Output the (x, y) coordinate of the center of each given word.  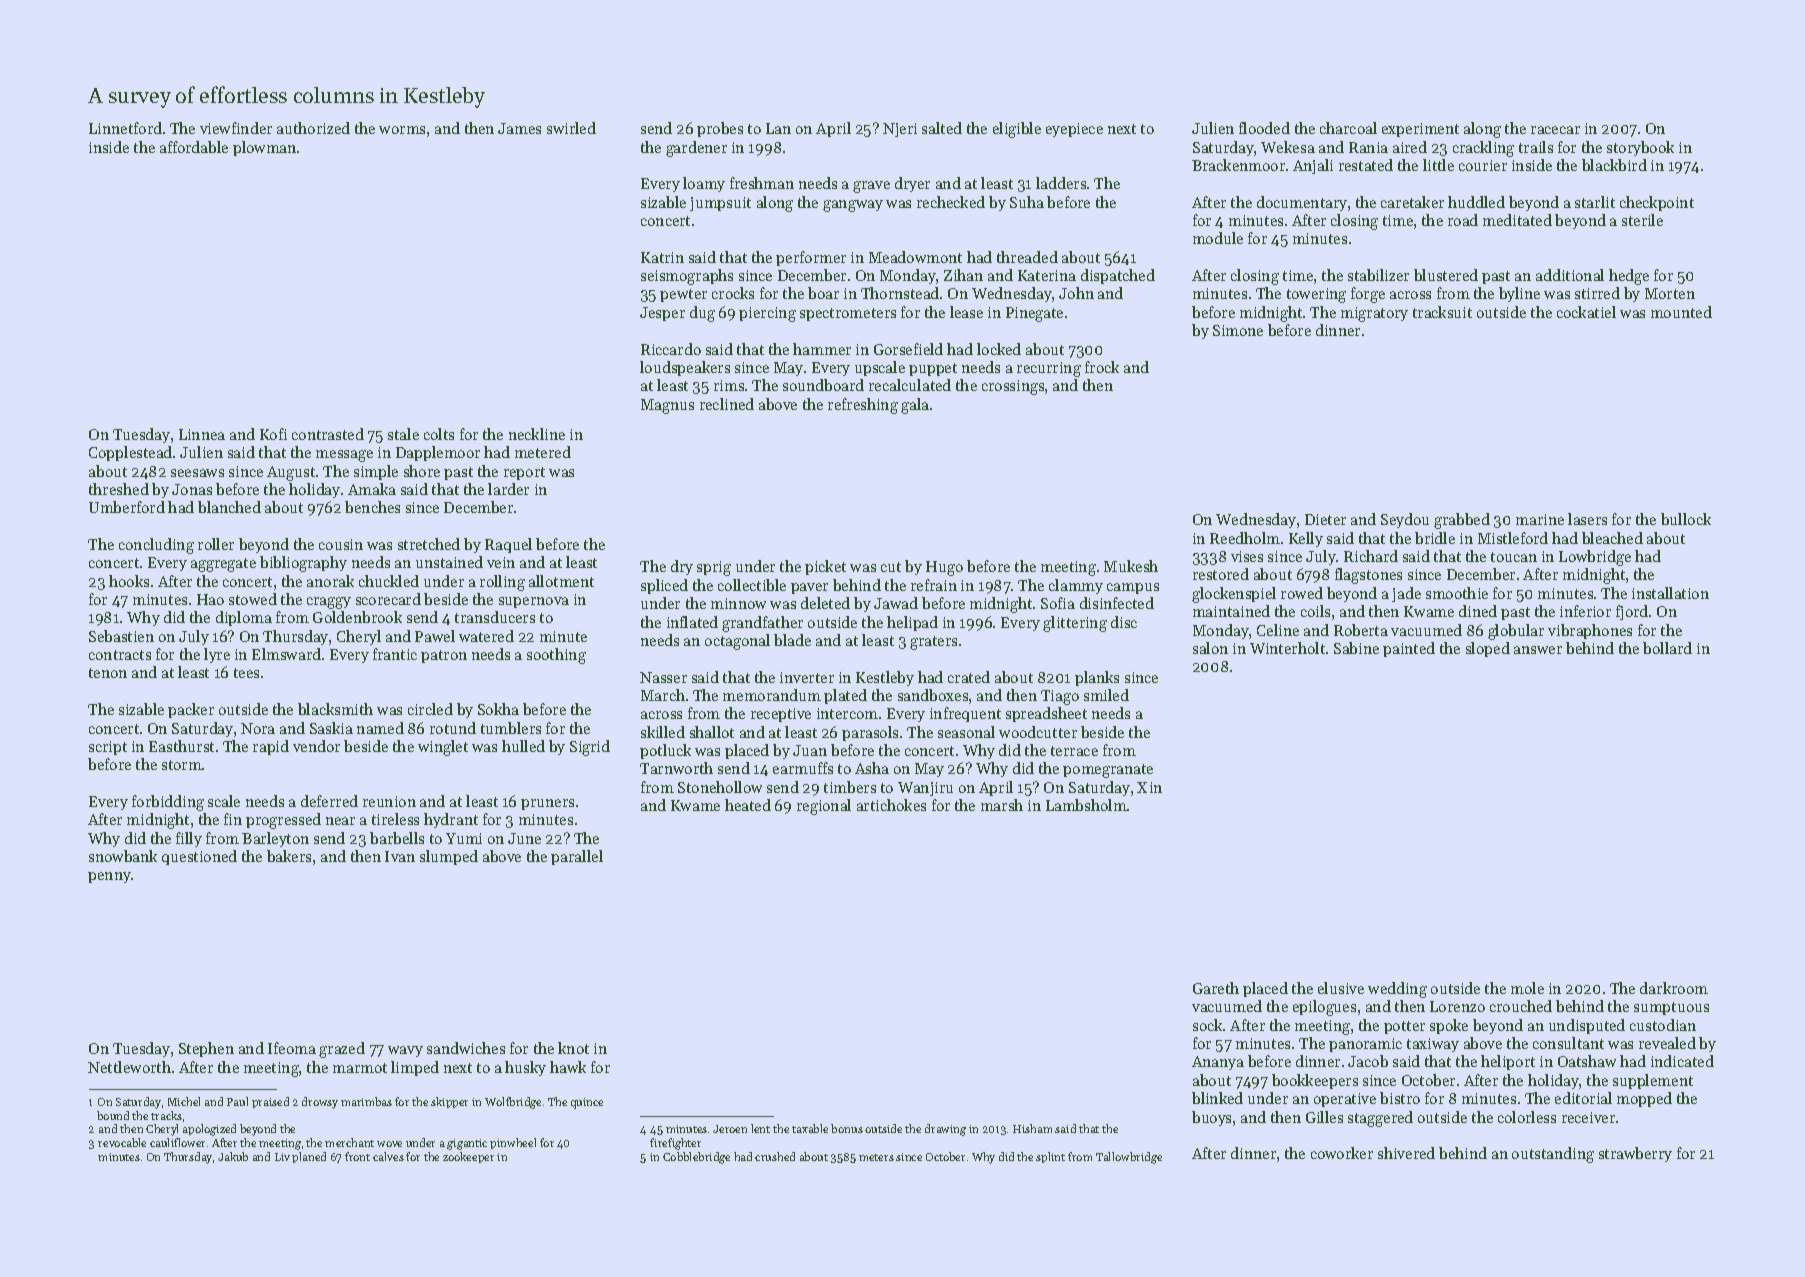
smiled (1106, 695)
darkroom (1674, 988)
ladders (1061, 183)
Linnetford (125, 128)
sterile (1642, 220)
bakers (289, 856)
